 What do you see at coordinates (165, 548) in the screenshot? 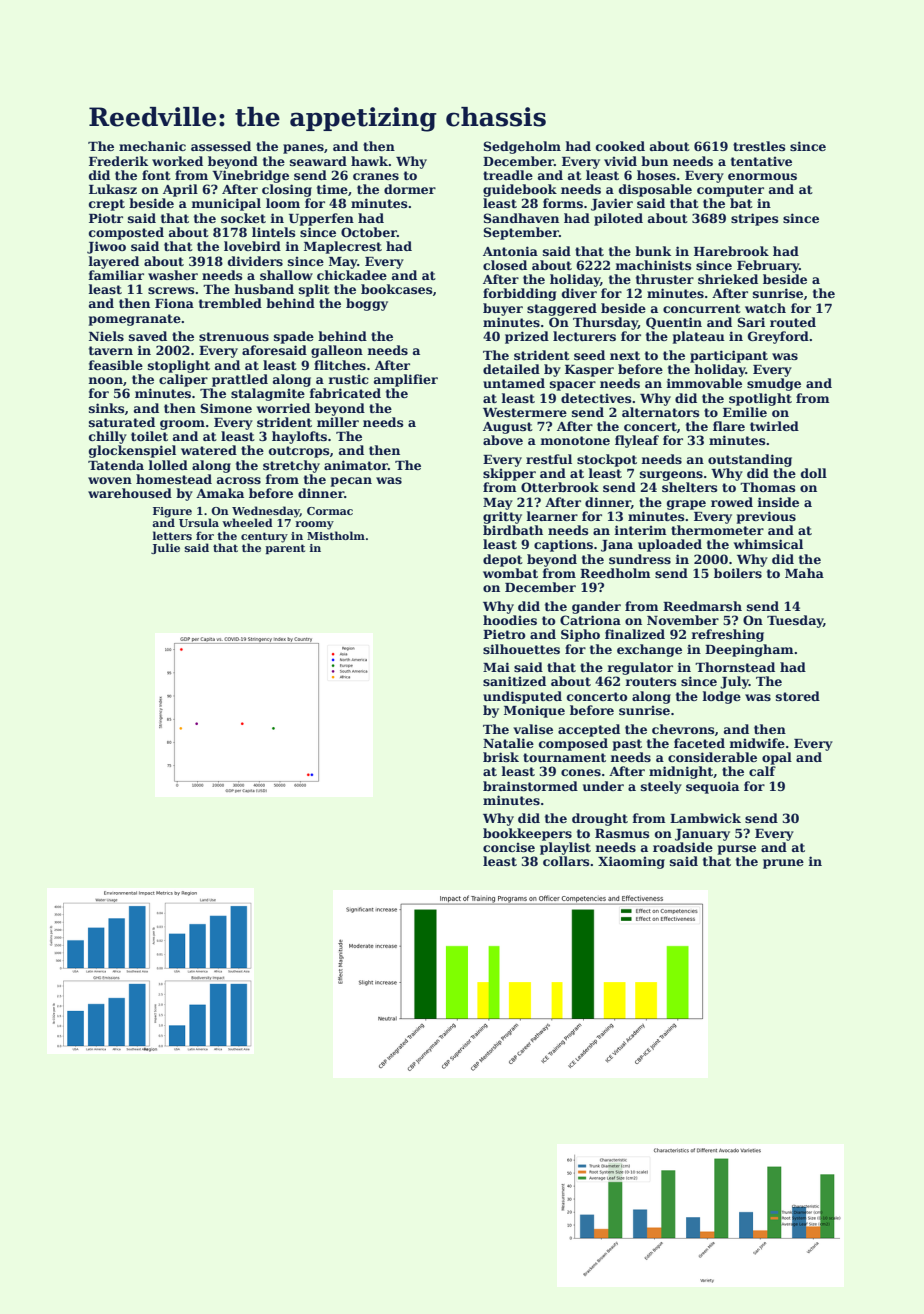
I see `Julie` at bounding box center [165, 548].
